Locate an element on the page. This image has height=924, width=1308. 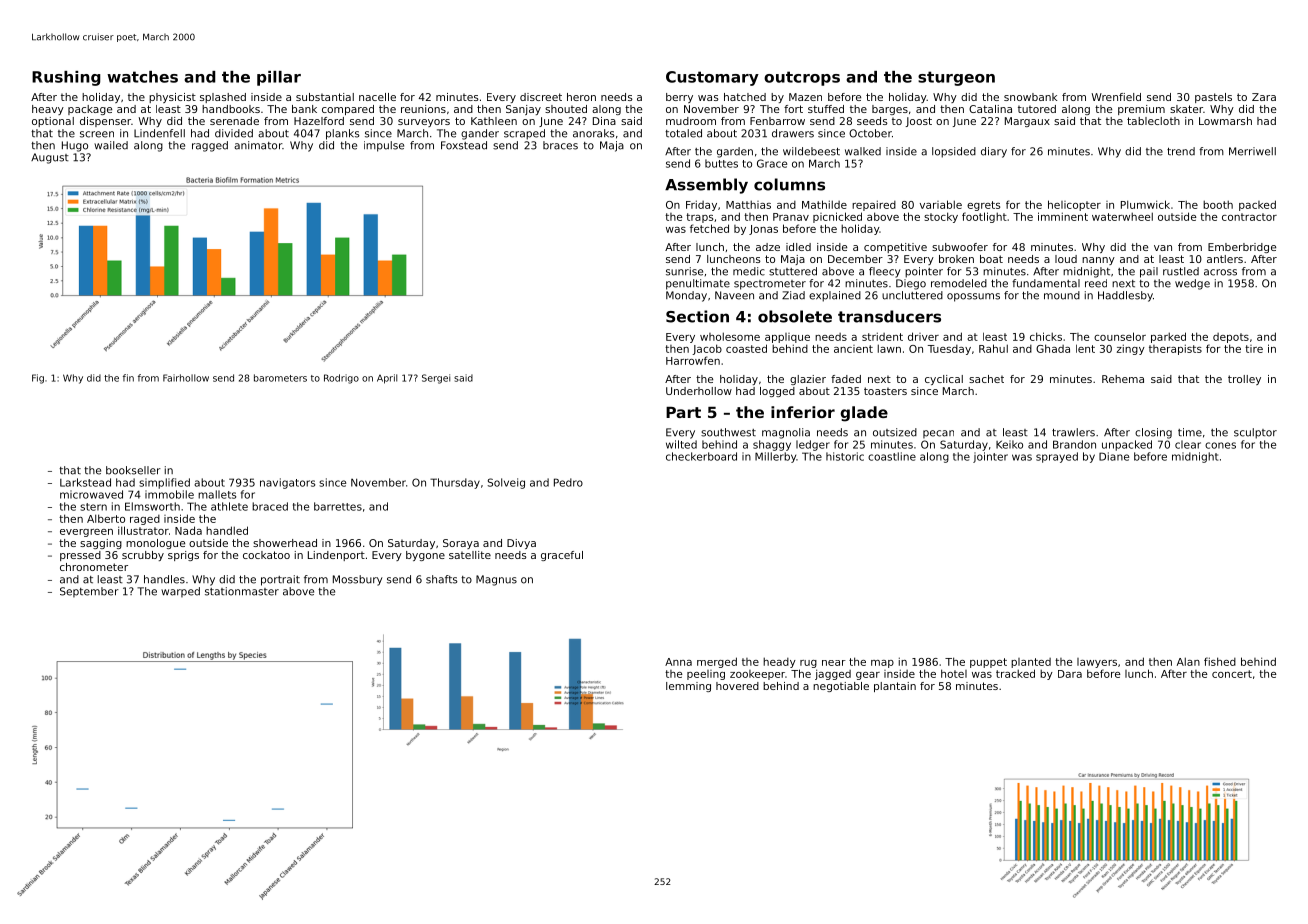
watches is located at coordinates (142, 77).
